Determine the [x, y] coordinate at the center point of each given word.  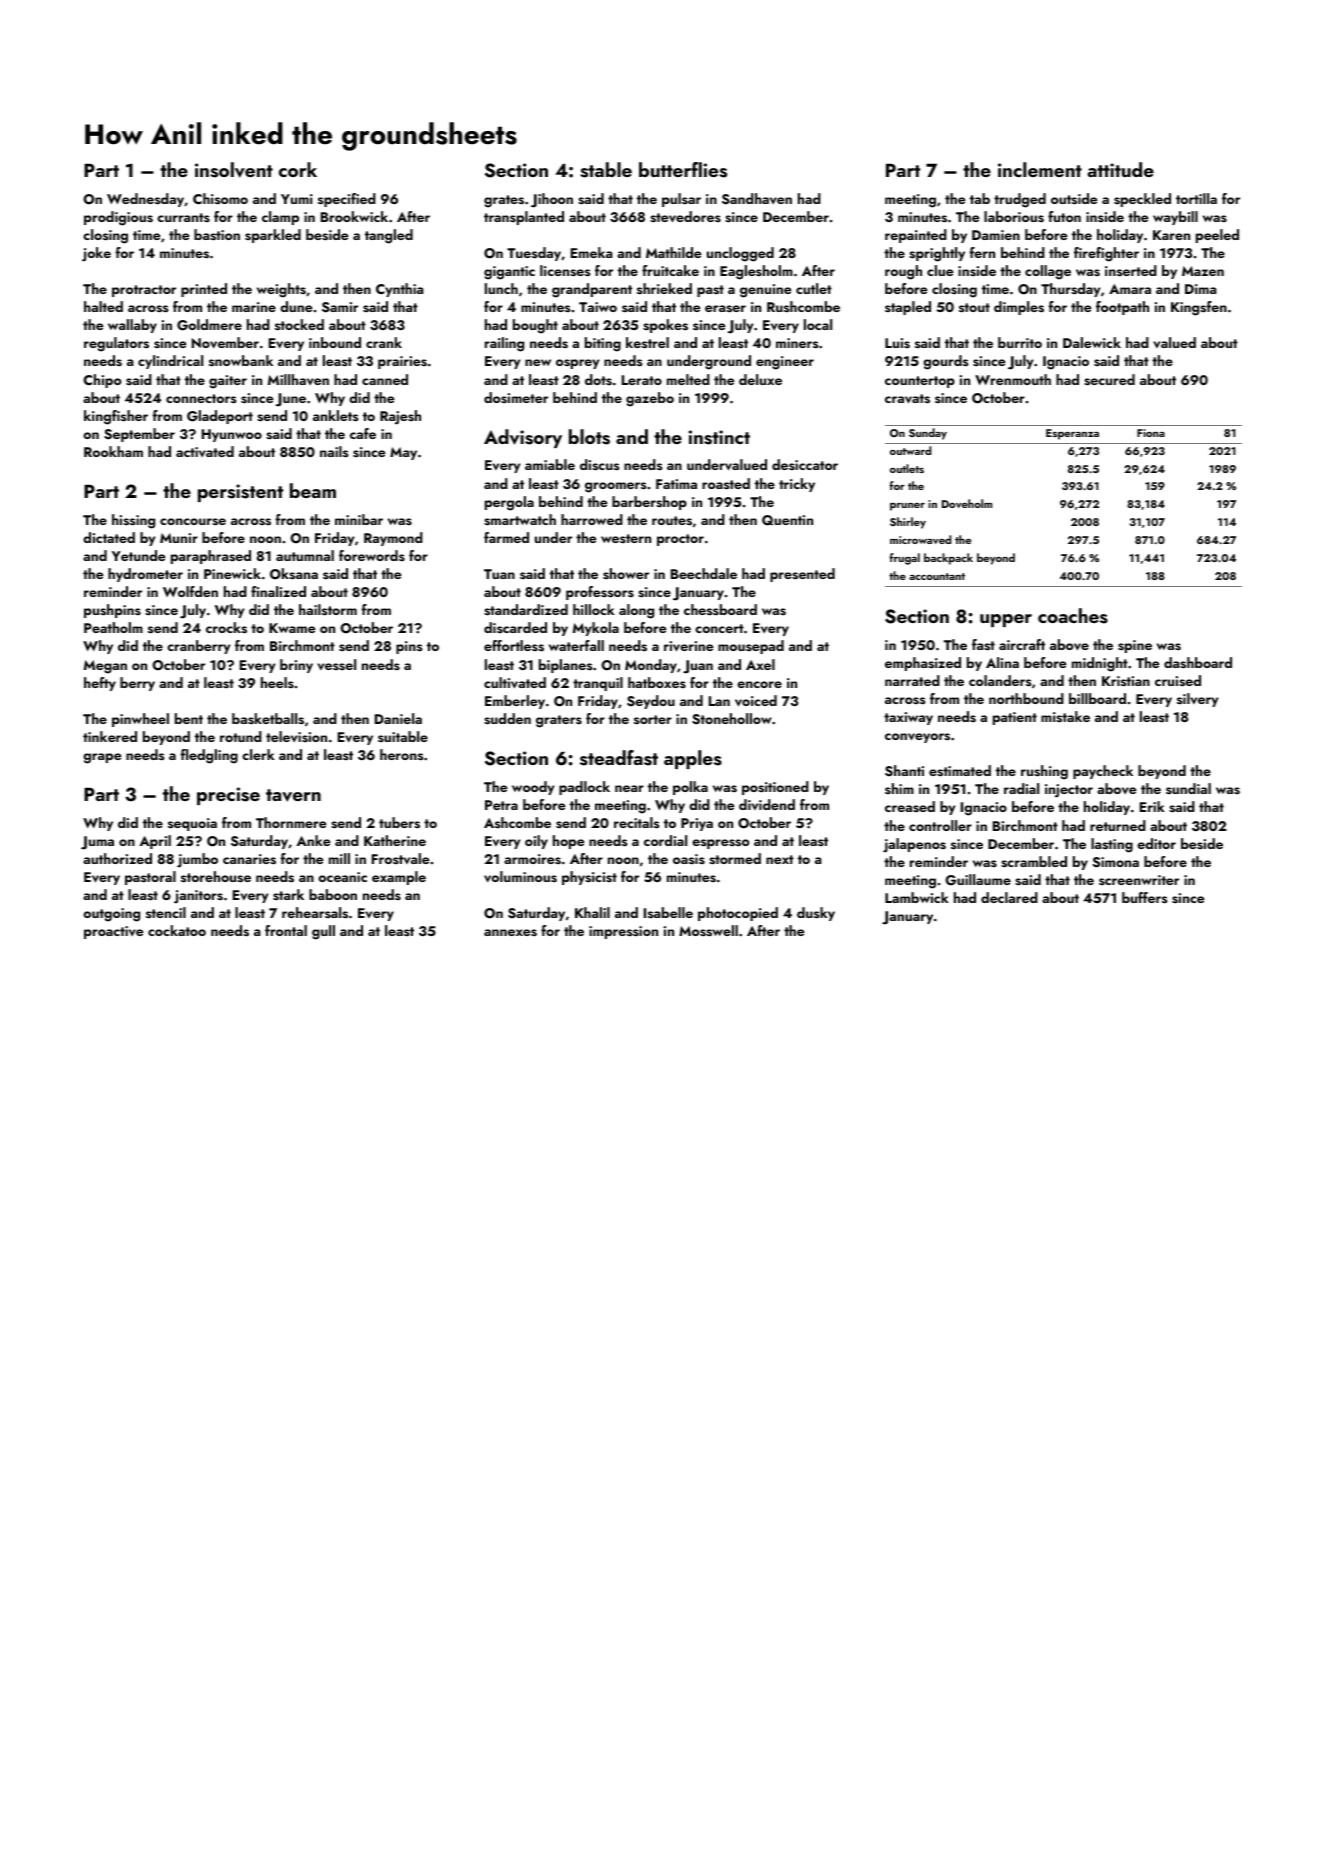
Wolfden [190, 591]
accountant [937, 576]
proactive [113, 932]
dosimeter [516, 398]
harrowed [592, 519]
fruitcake [670, 270]
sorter [653, 719]
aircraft [1022, 644]
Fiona [1151, 433]
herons [401, 754]
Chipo [102, 381]
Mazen [1203, 271]
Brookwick [354, 216]
